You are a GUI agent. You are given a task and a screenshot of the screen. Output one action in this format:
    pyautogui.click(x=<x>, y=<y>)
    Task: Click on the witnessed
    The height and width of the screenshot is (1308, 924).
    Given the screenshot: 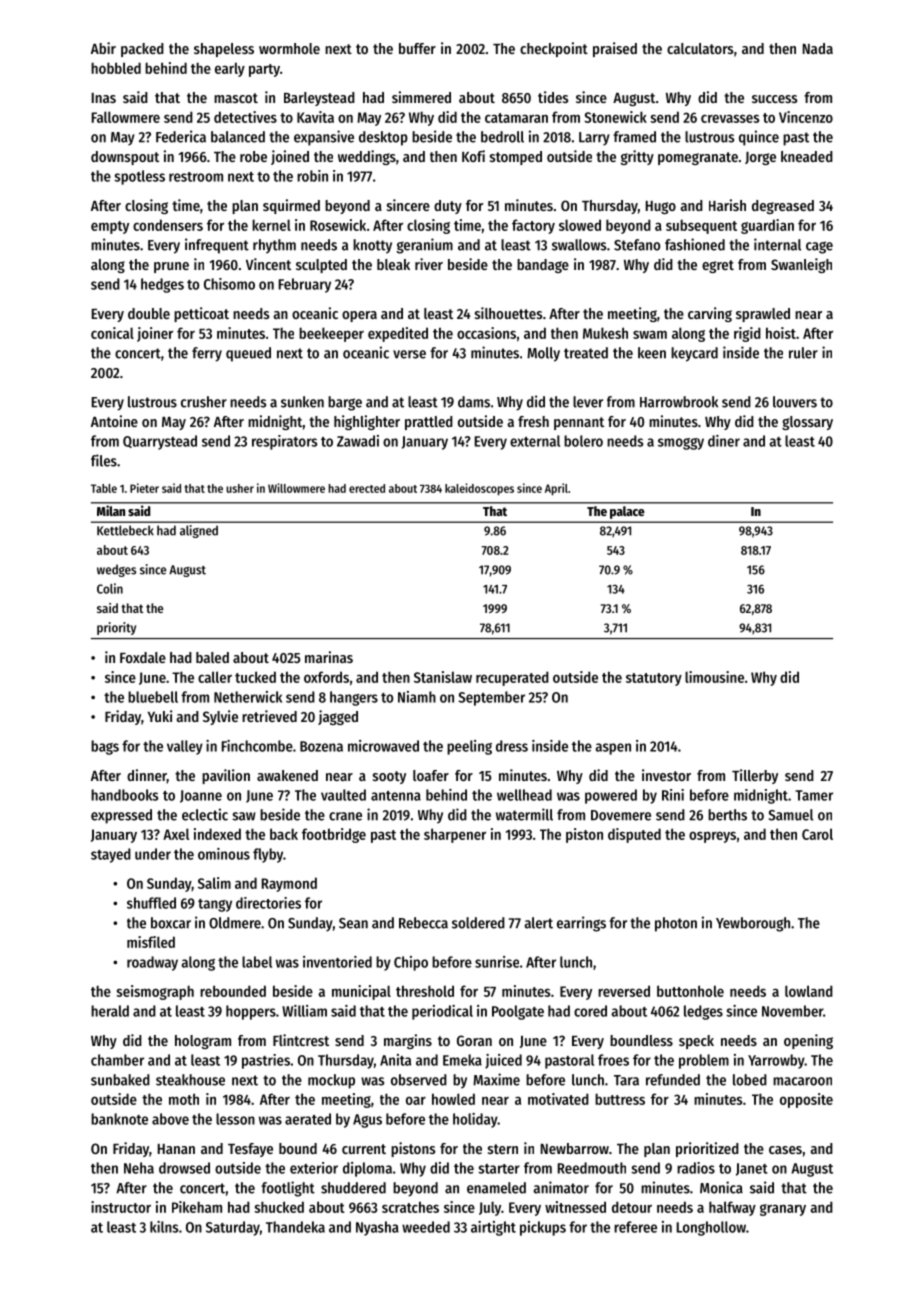 What is the action you would take?
    pyautogui.click(x=575, y=1207)
